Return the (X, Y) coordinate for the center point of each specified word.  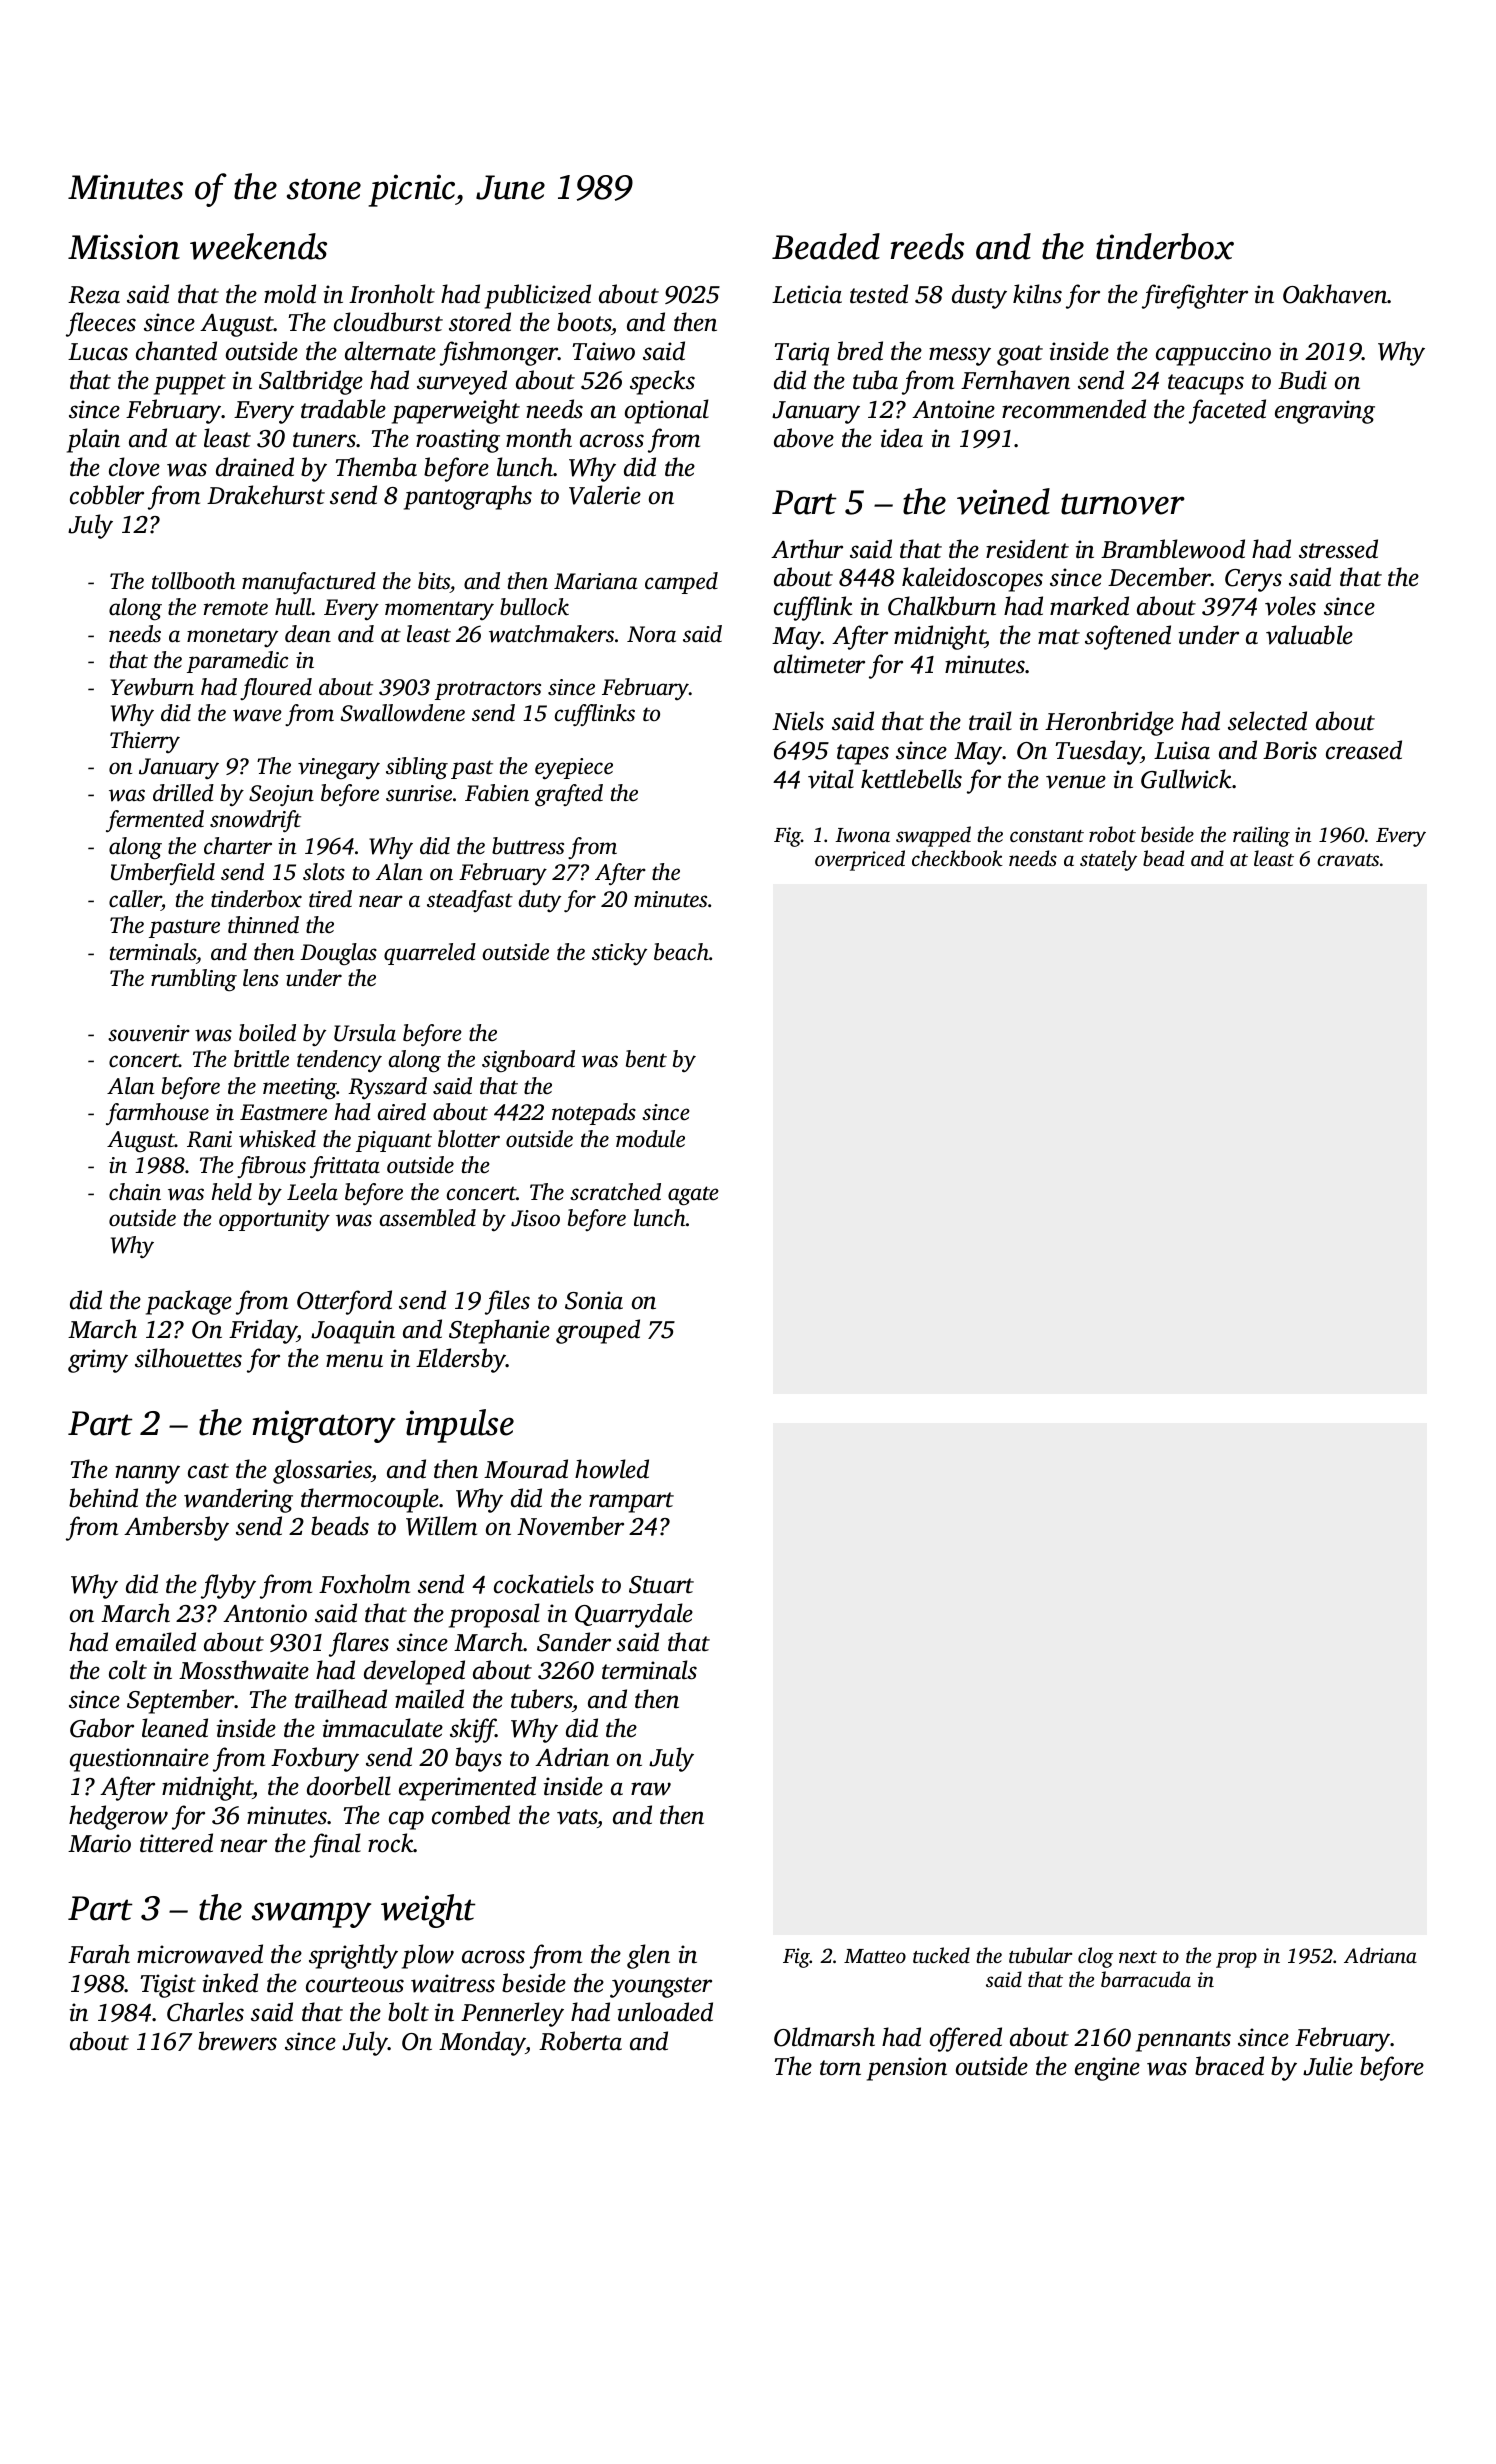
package (189, 1302)
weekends (258, 246)
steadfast (470, 901)
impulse (460, 1426)
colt (128, 1670)
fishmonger (499, 353)
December (1159, 577)
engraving (1325, 412)
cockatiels (544, 1584)
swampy (311, 1915)
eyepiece (574, 769)
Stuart (661, 1585)
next (1138, 1957)
